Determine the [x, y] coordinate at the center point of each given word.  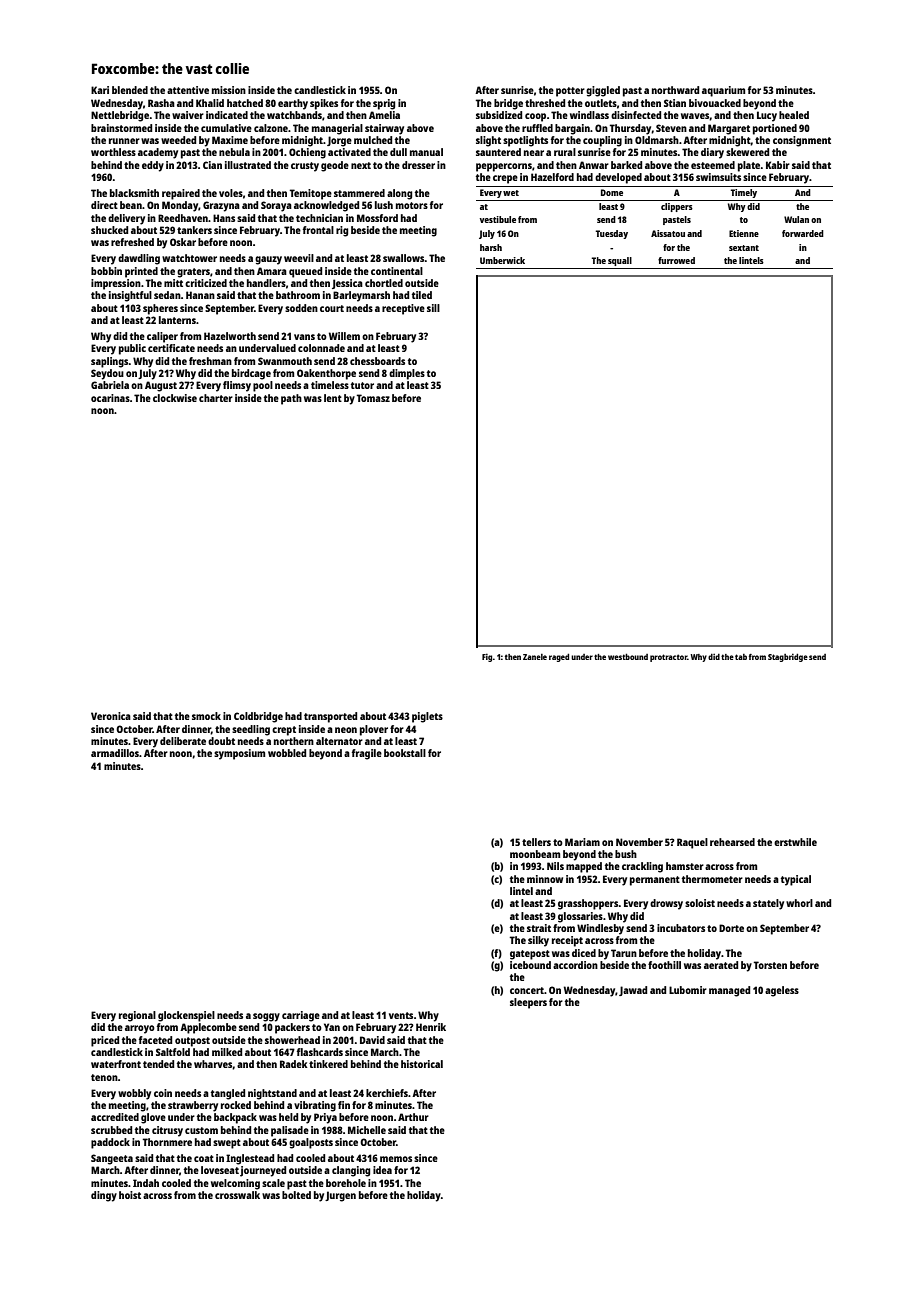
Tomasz [373, 398]
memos [396, 1159]
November [639, 842]
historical [422, 1064]
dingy [104, 1196]
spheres [160, 309]
